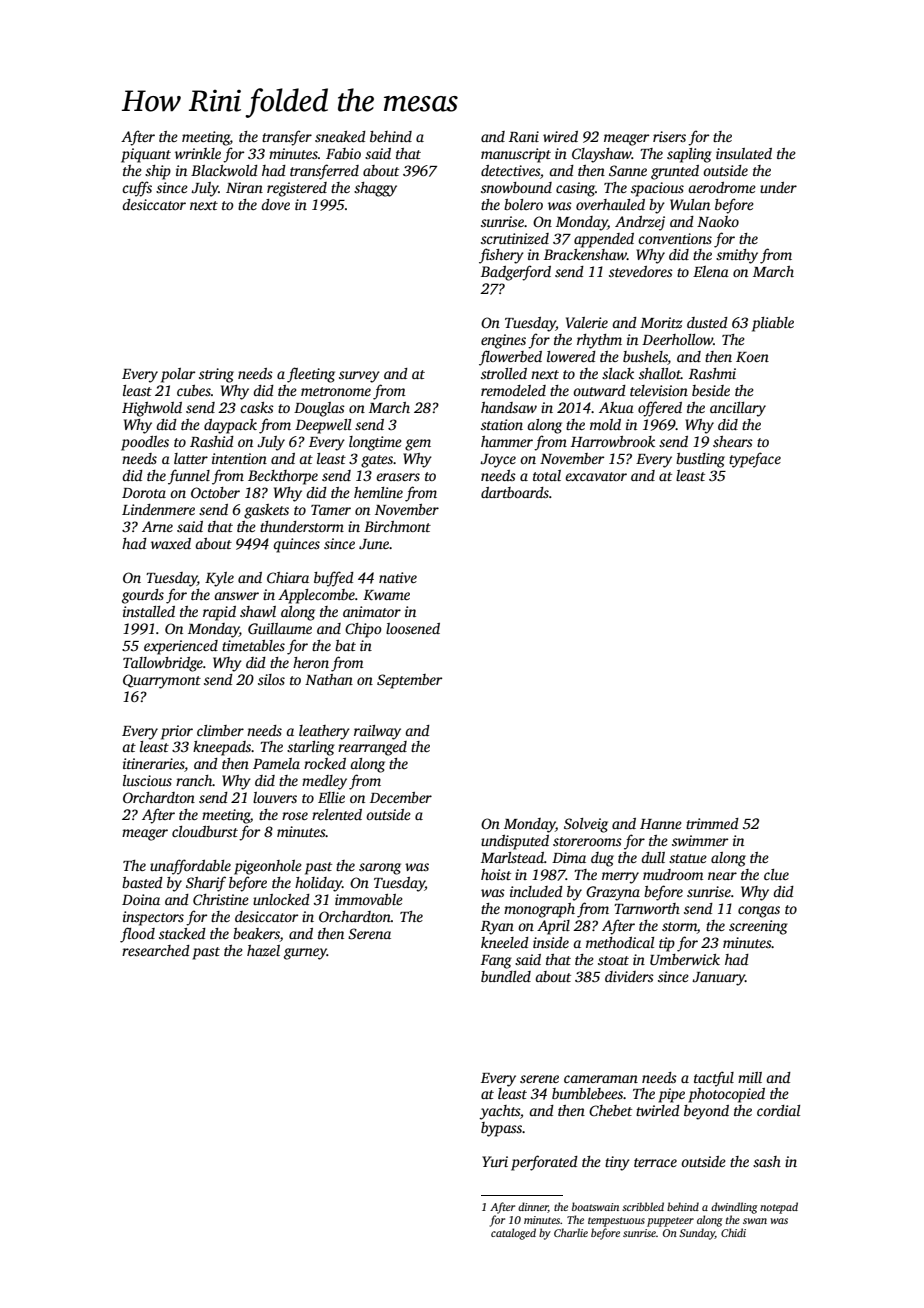 This image has height=1308, width=924. What do you see at coordinates (283, 477) in the image?
I see `Beckthorpe` at bounding box center [283, 477].
